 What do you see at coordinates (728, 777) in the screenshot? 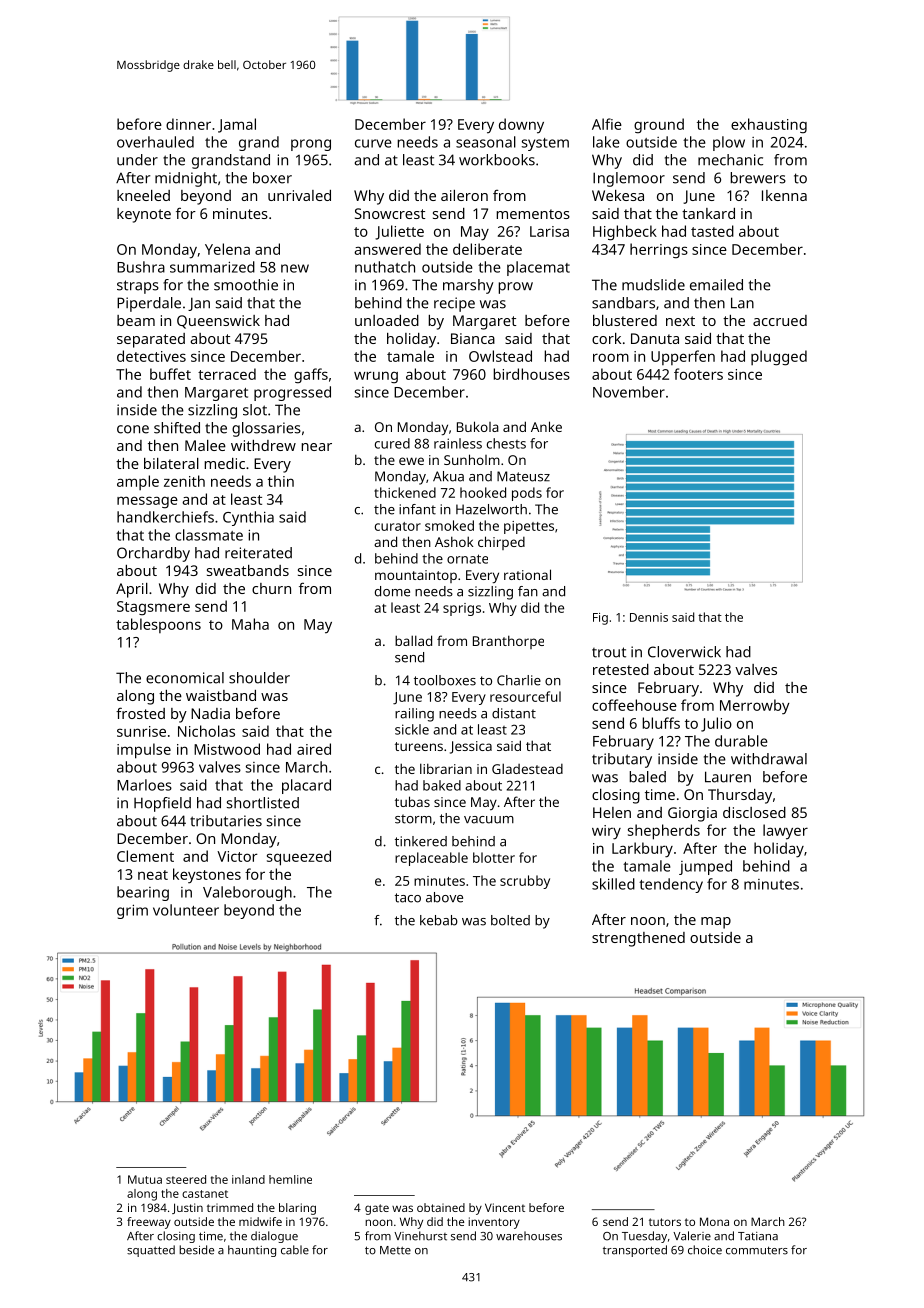
I see `Lauren` at bounding box center [728, 777].
